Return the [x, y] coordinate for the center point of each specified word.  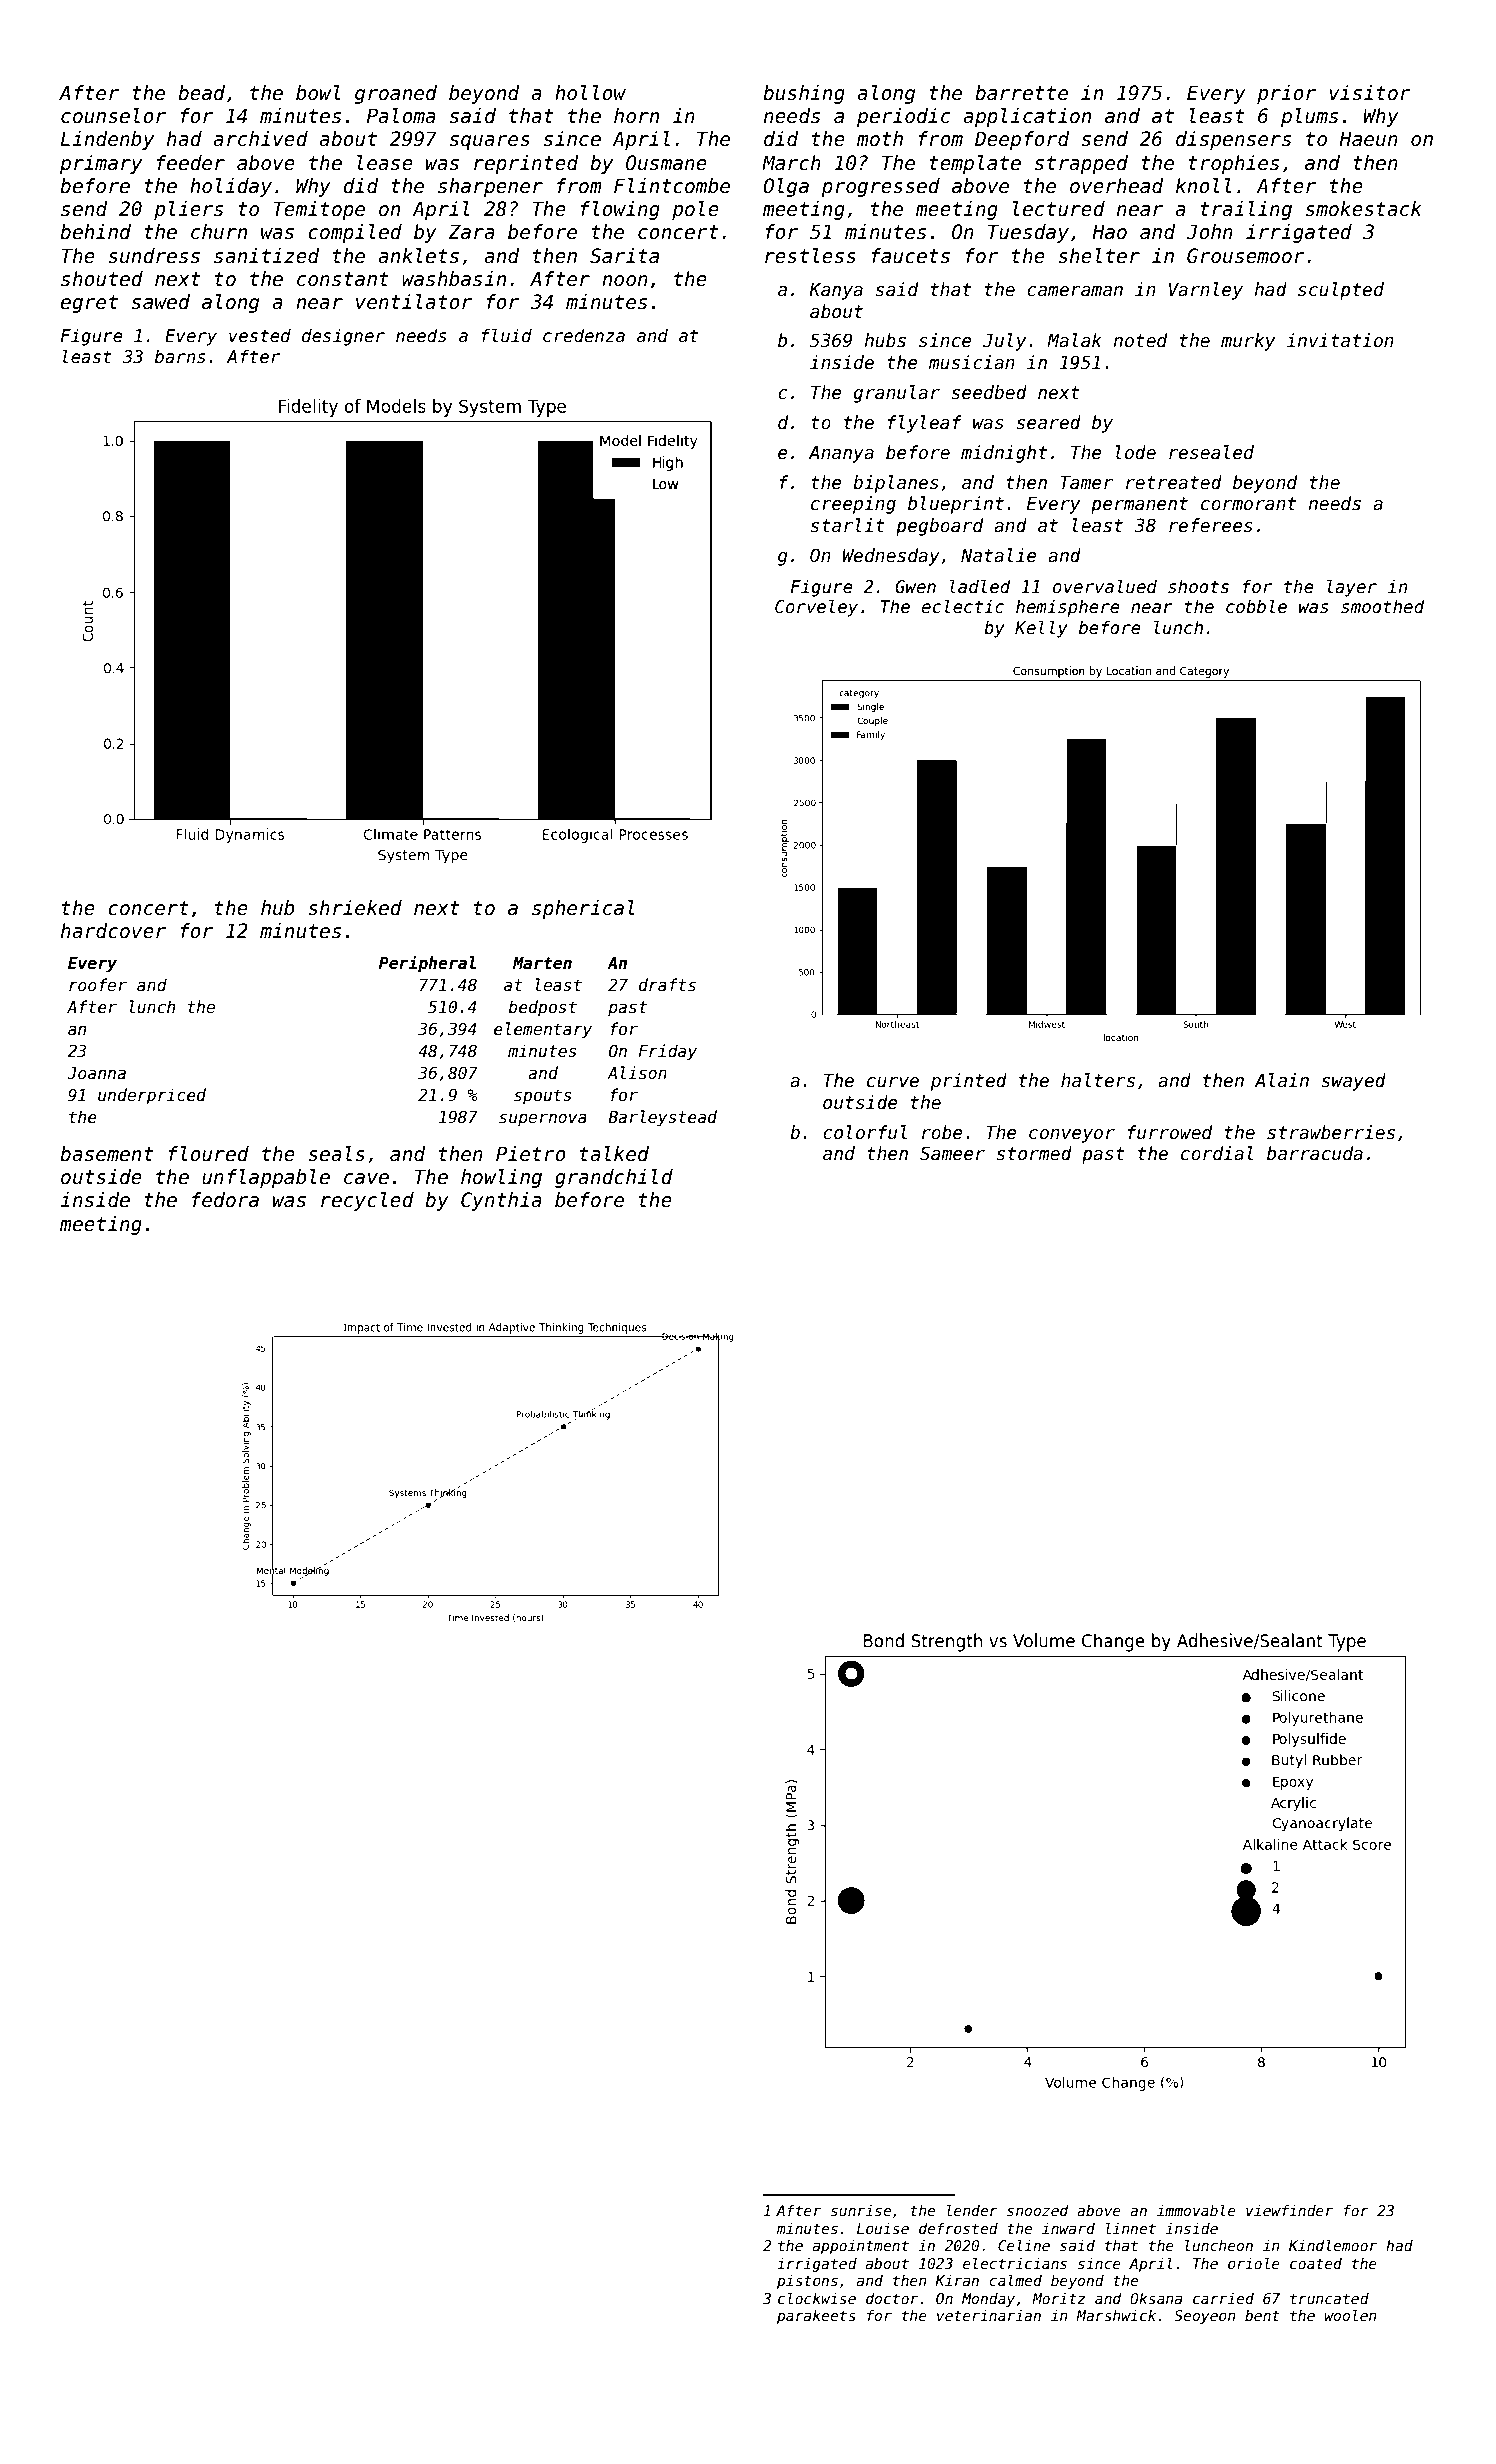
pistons [807, 2282]
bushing [804, 94]
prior [1286, 94]
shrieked [355, 908]
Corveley [816, 608]
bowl [318, 93]
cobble [1256, 606]
